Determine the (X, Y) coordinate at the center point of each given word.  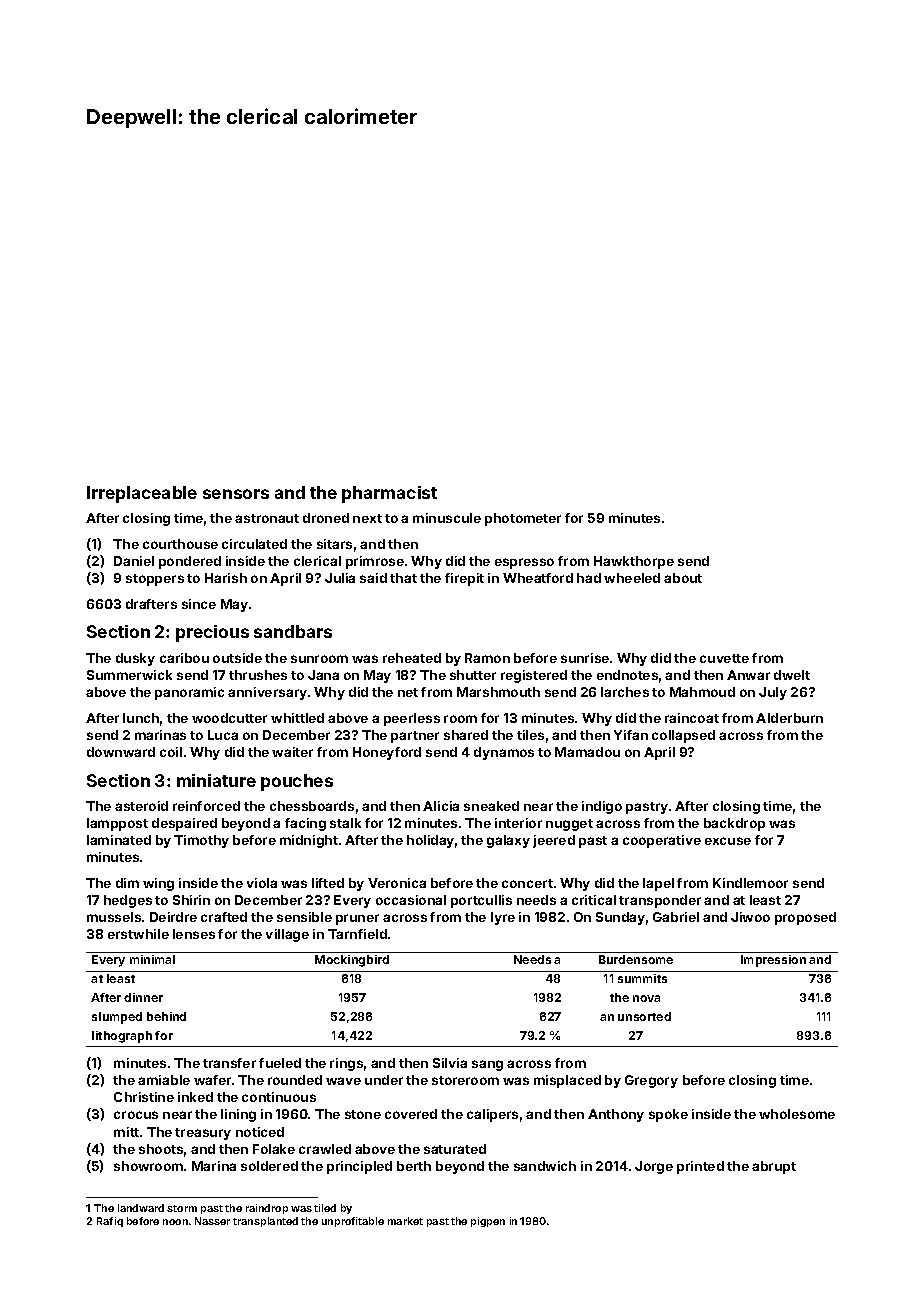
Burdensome (636, 959)
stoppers (155, 580)
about (683, 578)
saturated (455, 1149)
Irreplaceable (142, 494)
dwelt (792, 675)
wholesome (797, 1114)
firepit (464, 579)
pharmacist (389, 494)
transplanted (265, 1222)
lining (238, 1115)
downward (121, 752)
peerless (412, 719)
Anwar (748, 675)
